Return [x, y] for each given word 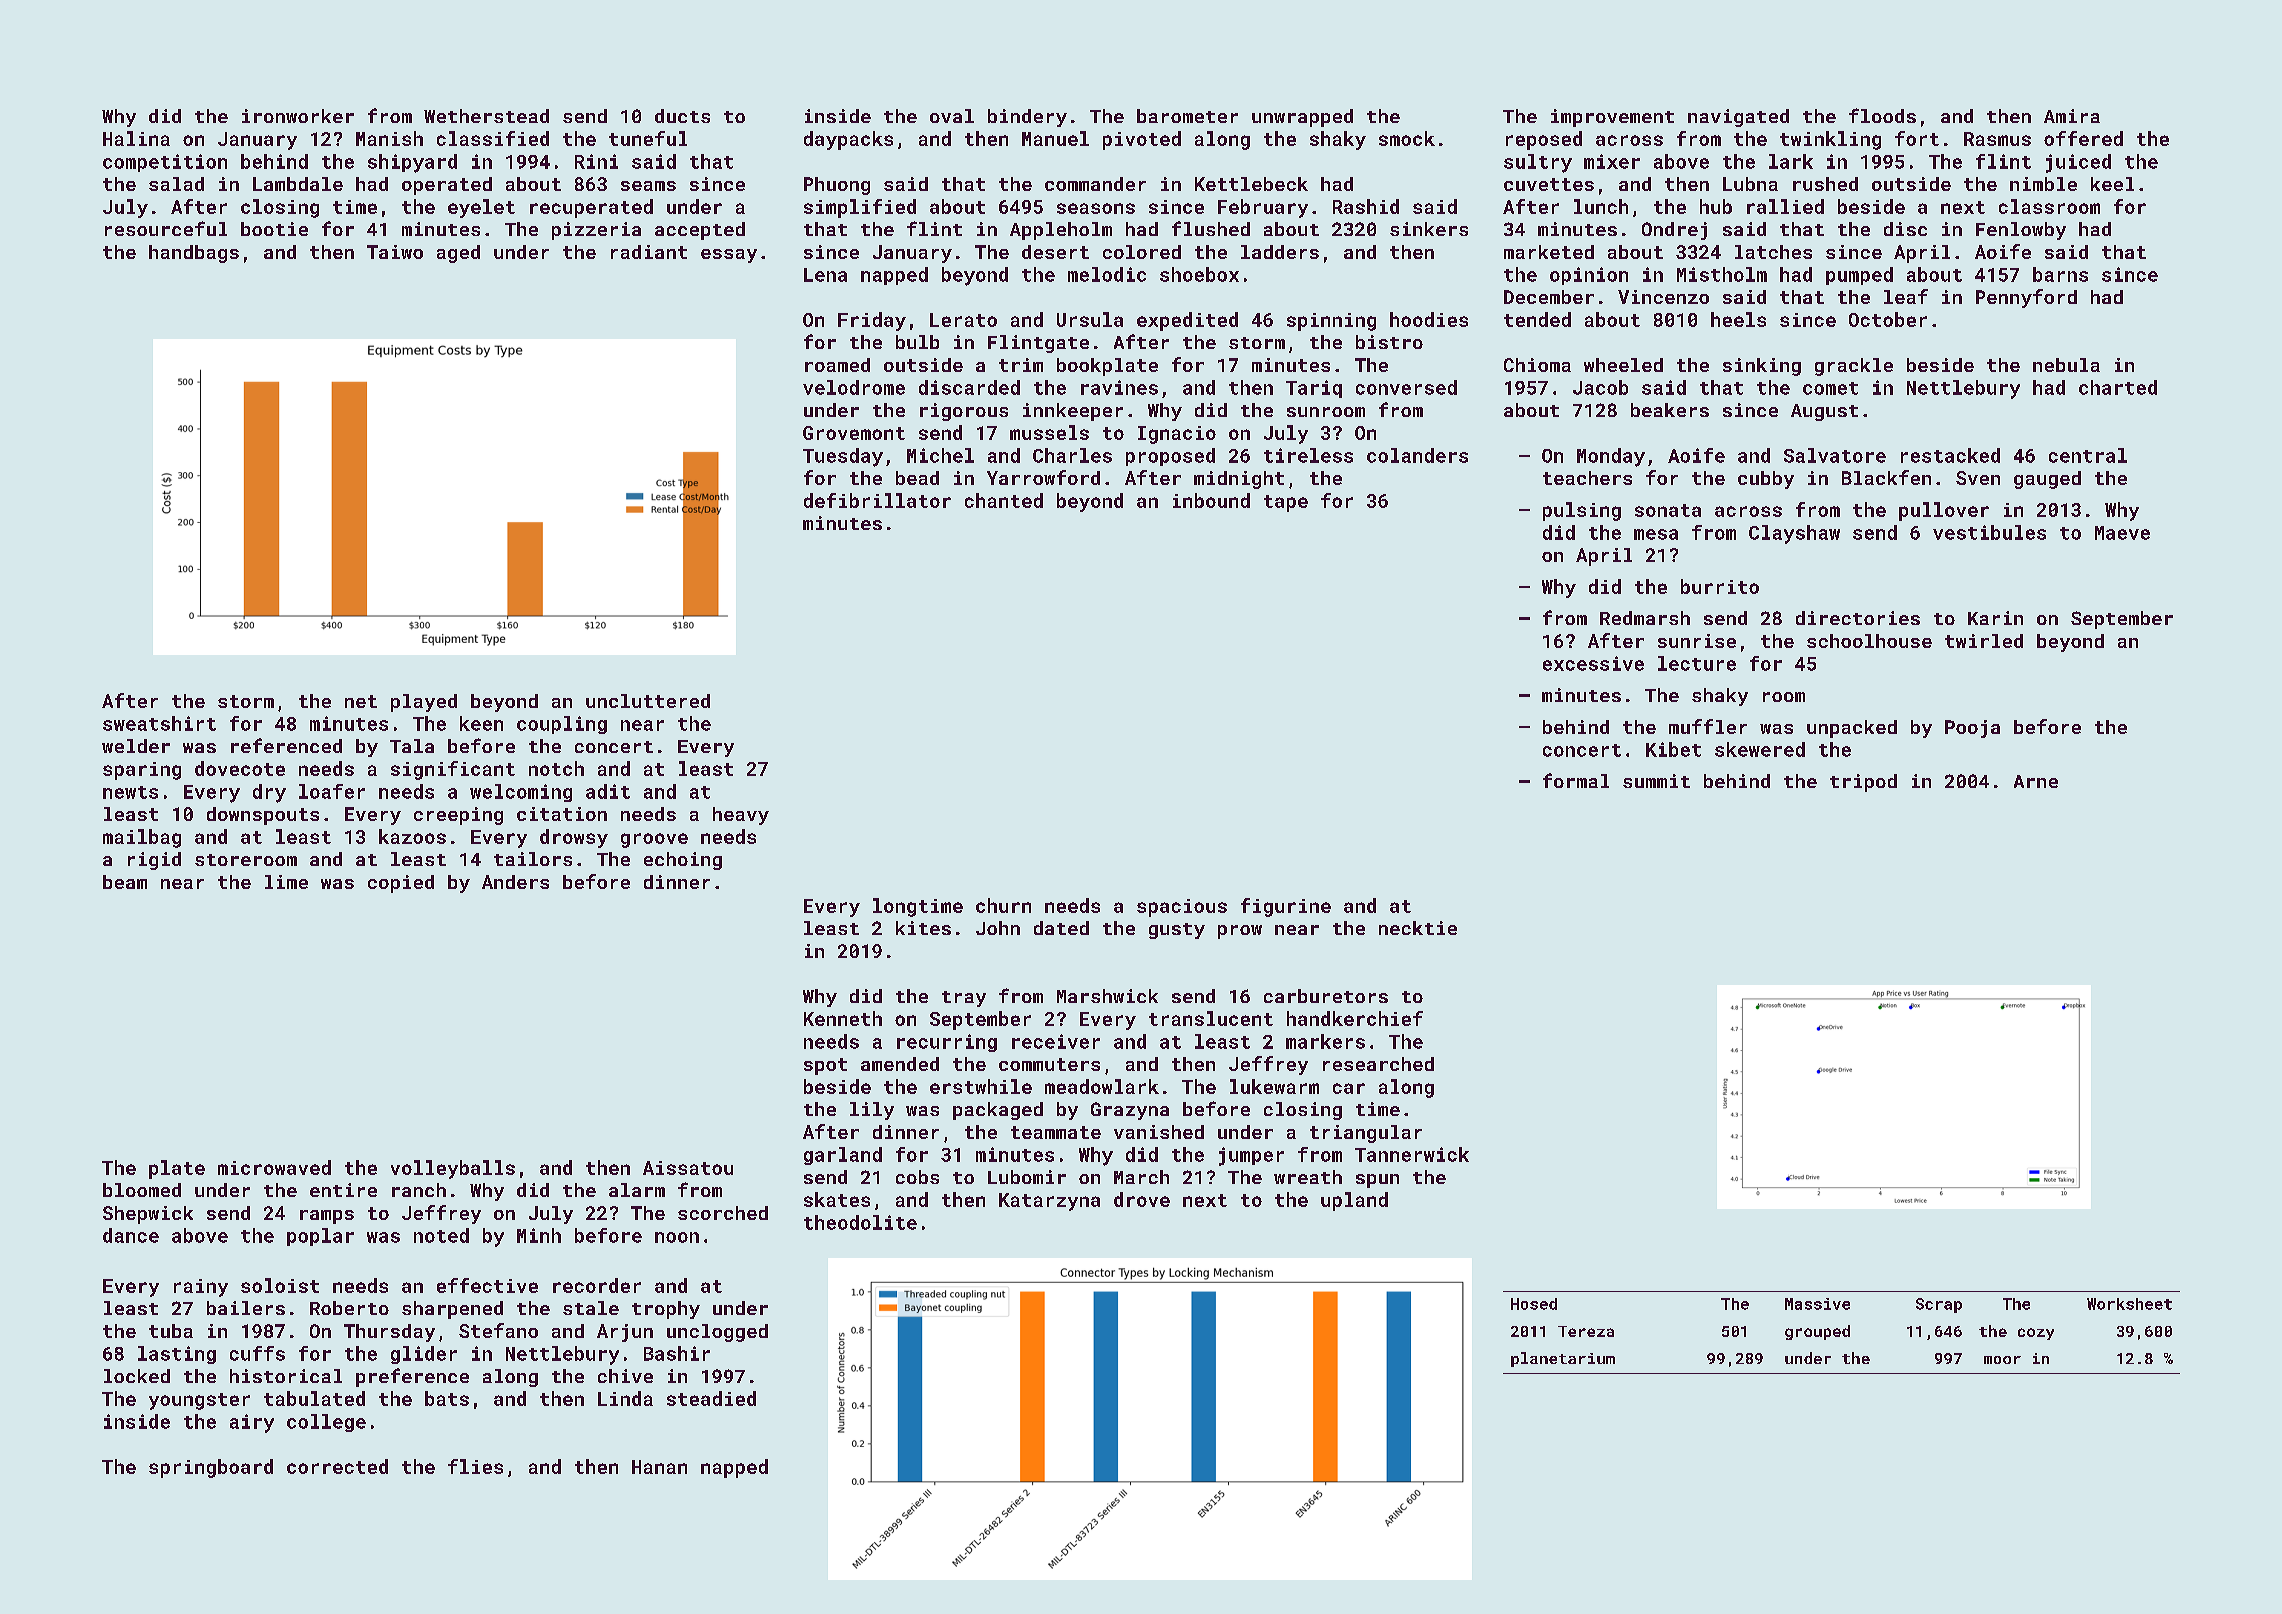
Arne [2036, 781]
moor [2002, 1360]
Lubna [1750, 184]
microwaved [274, 1167]
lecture [1697, 663]
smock [1407, 138]
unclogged [717, 1333]
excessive [1593, 663]
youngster [199, 1401]
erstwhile [981, 1086]
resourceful [166, 228]
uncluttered [648, 701]
